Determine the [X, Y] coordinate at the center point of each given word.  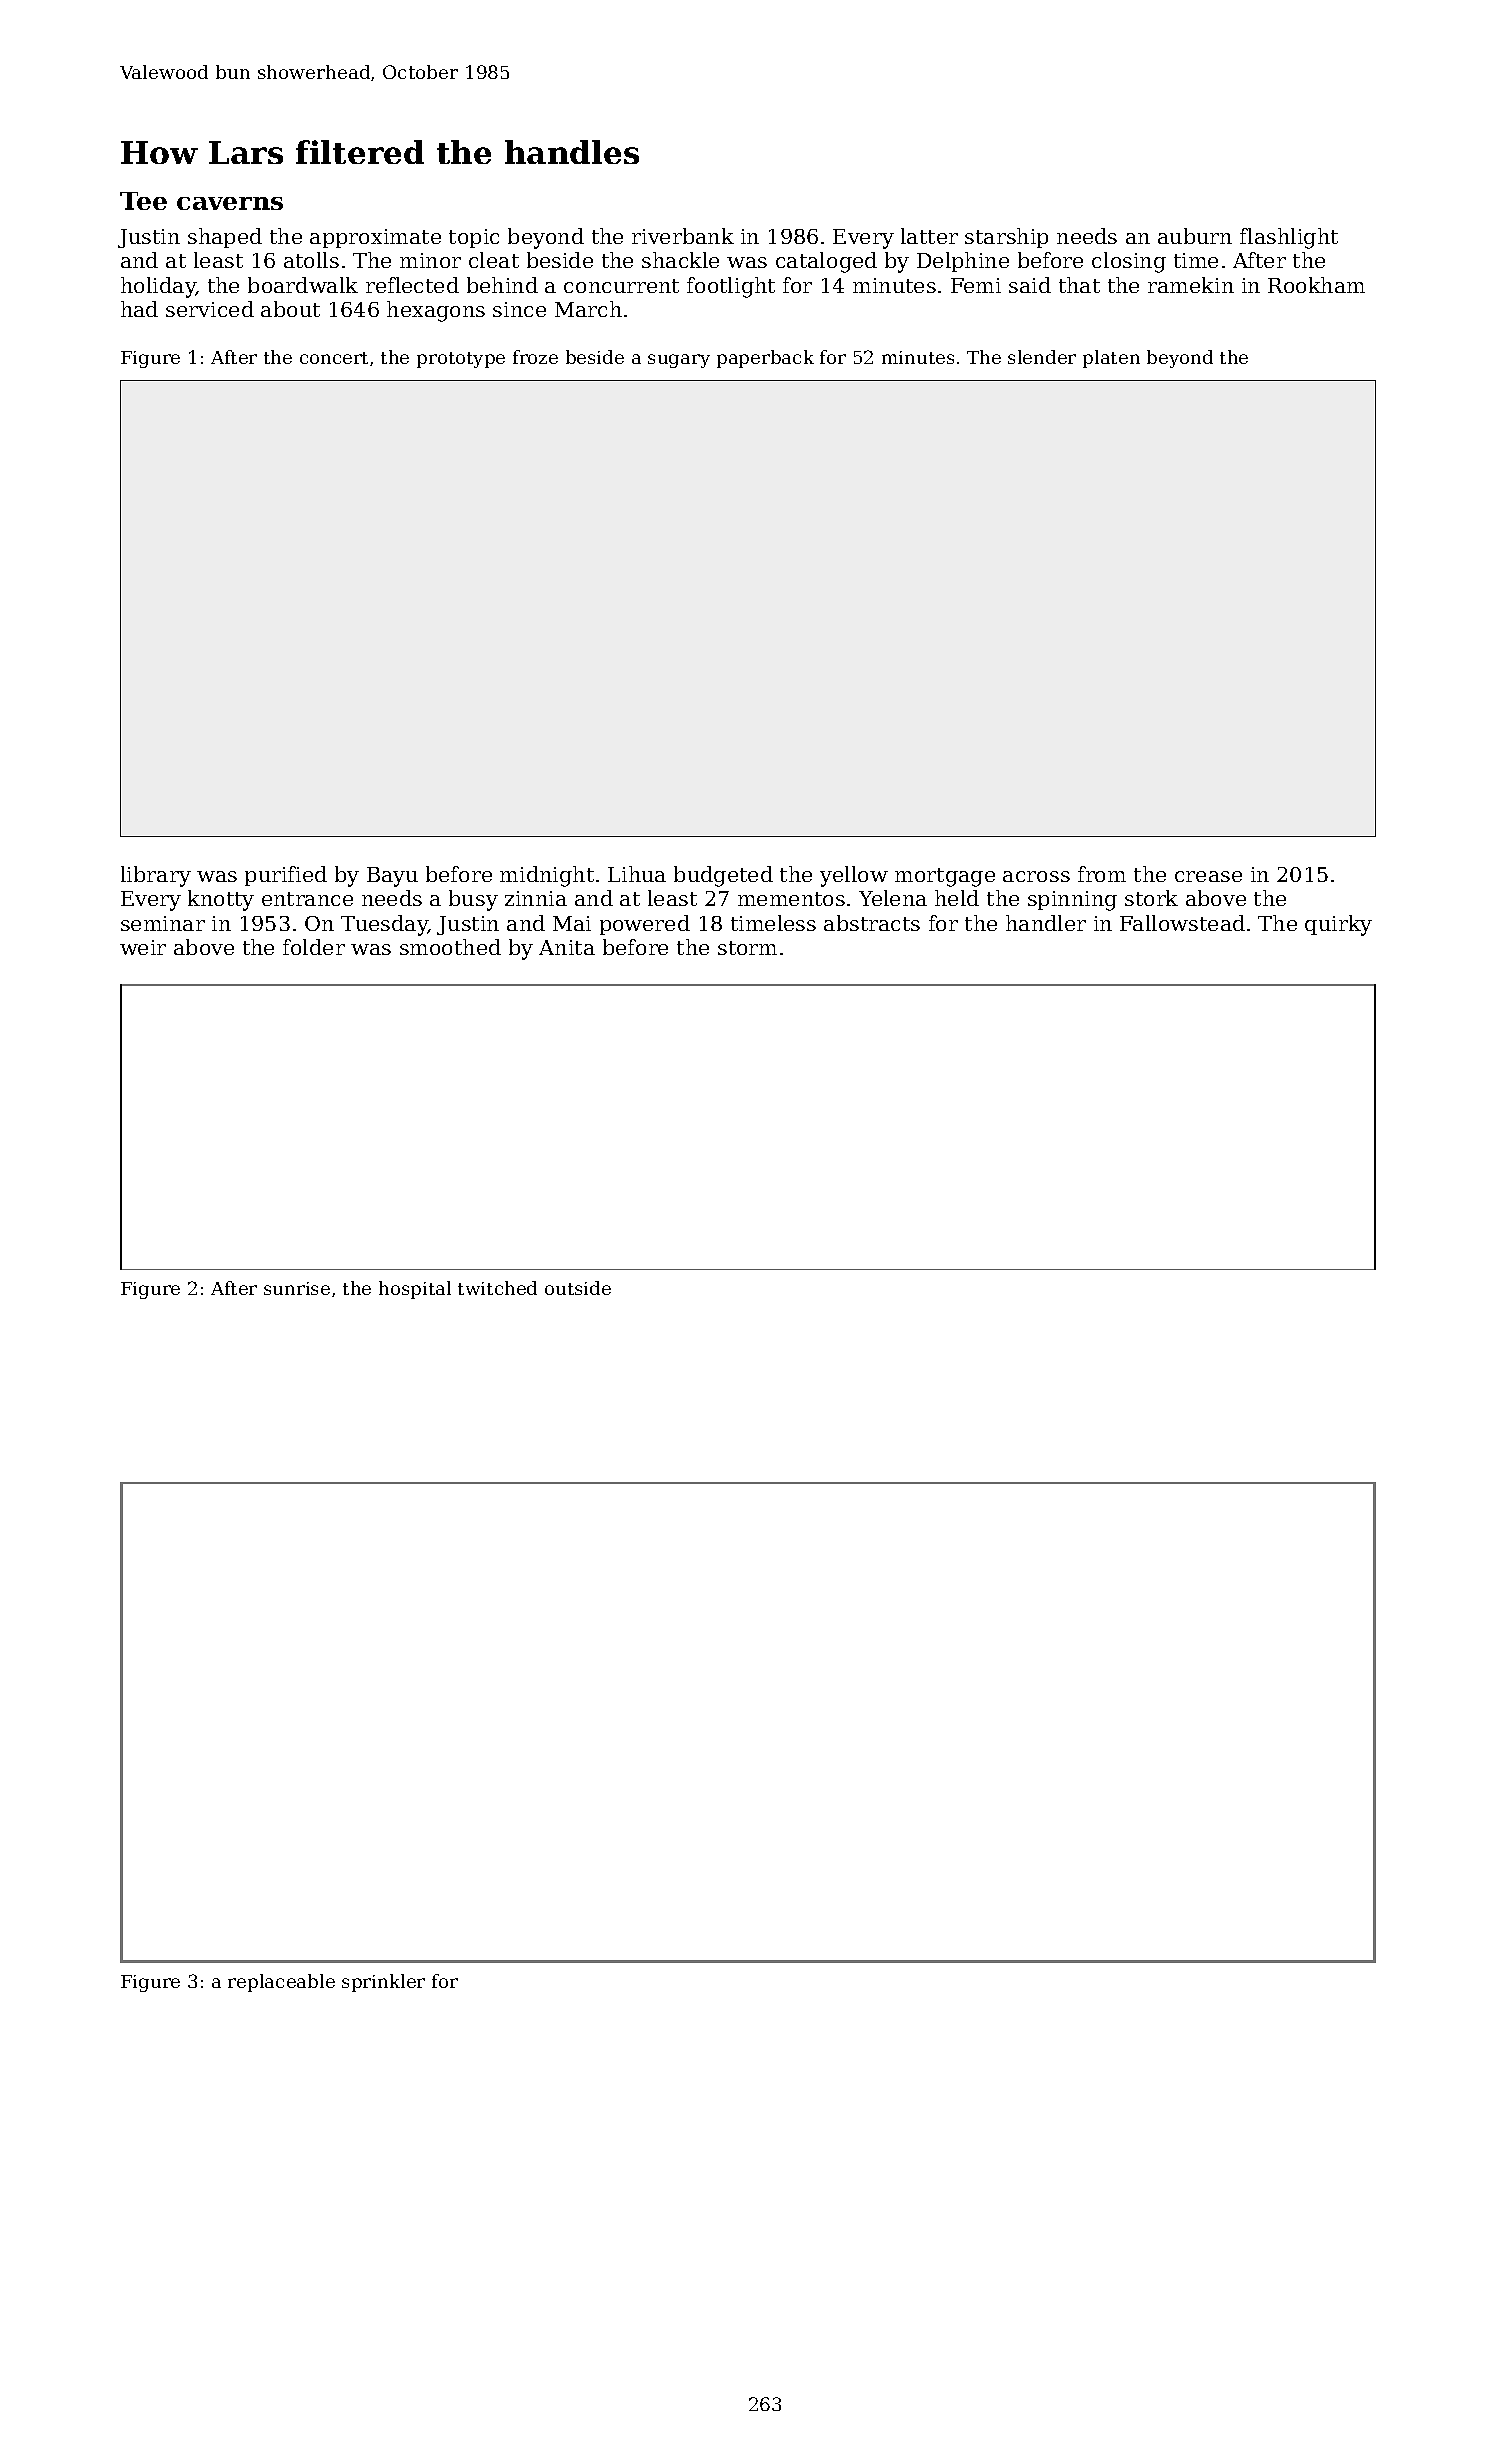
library [156, 876]
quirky [1338, 925]
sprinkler [383, 1983]
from [1102, 874]
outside [578, 1288]
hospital [415, 1290]
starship [1006, 238]
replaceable [281, 1983]
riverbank [683, 236]
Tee [143, 201]
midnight [547, 876]
